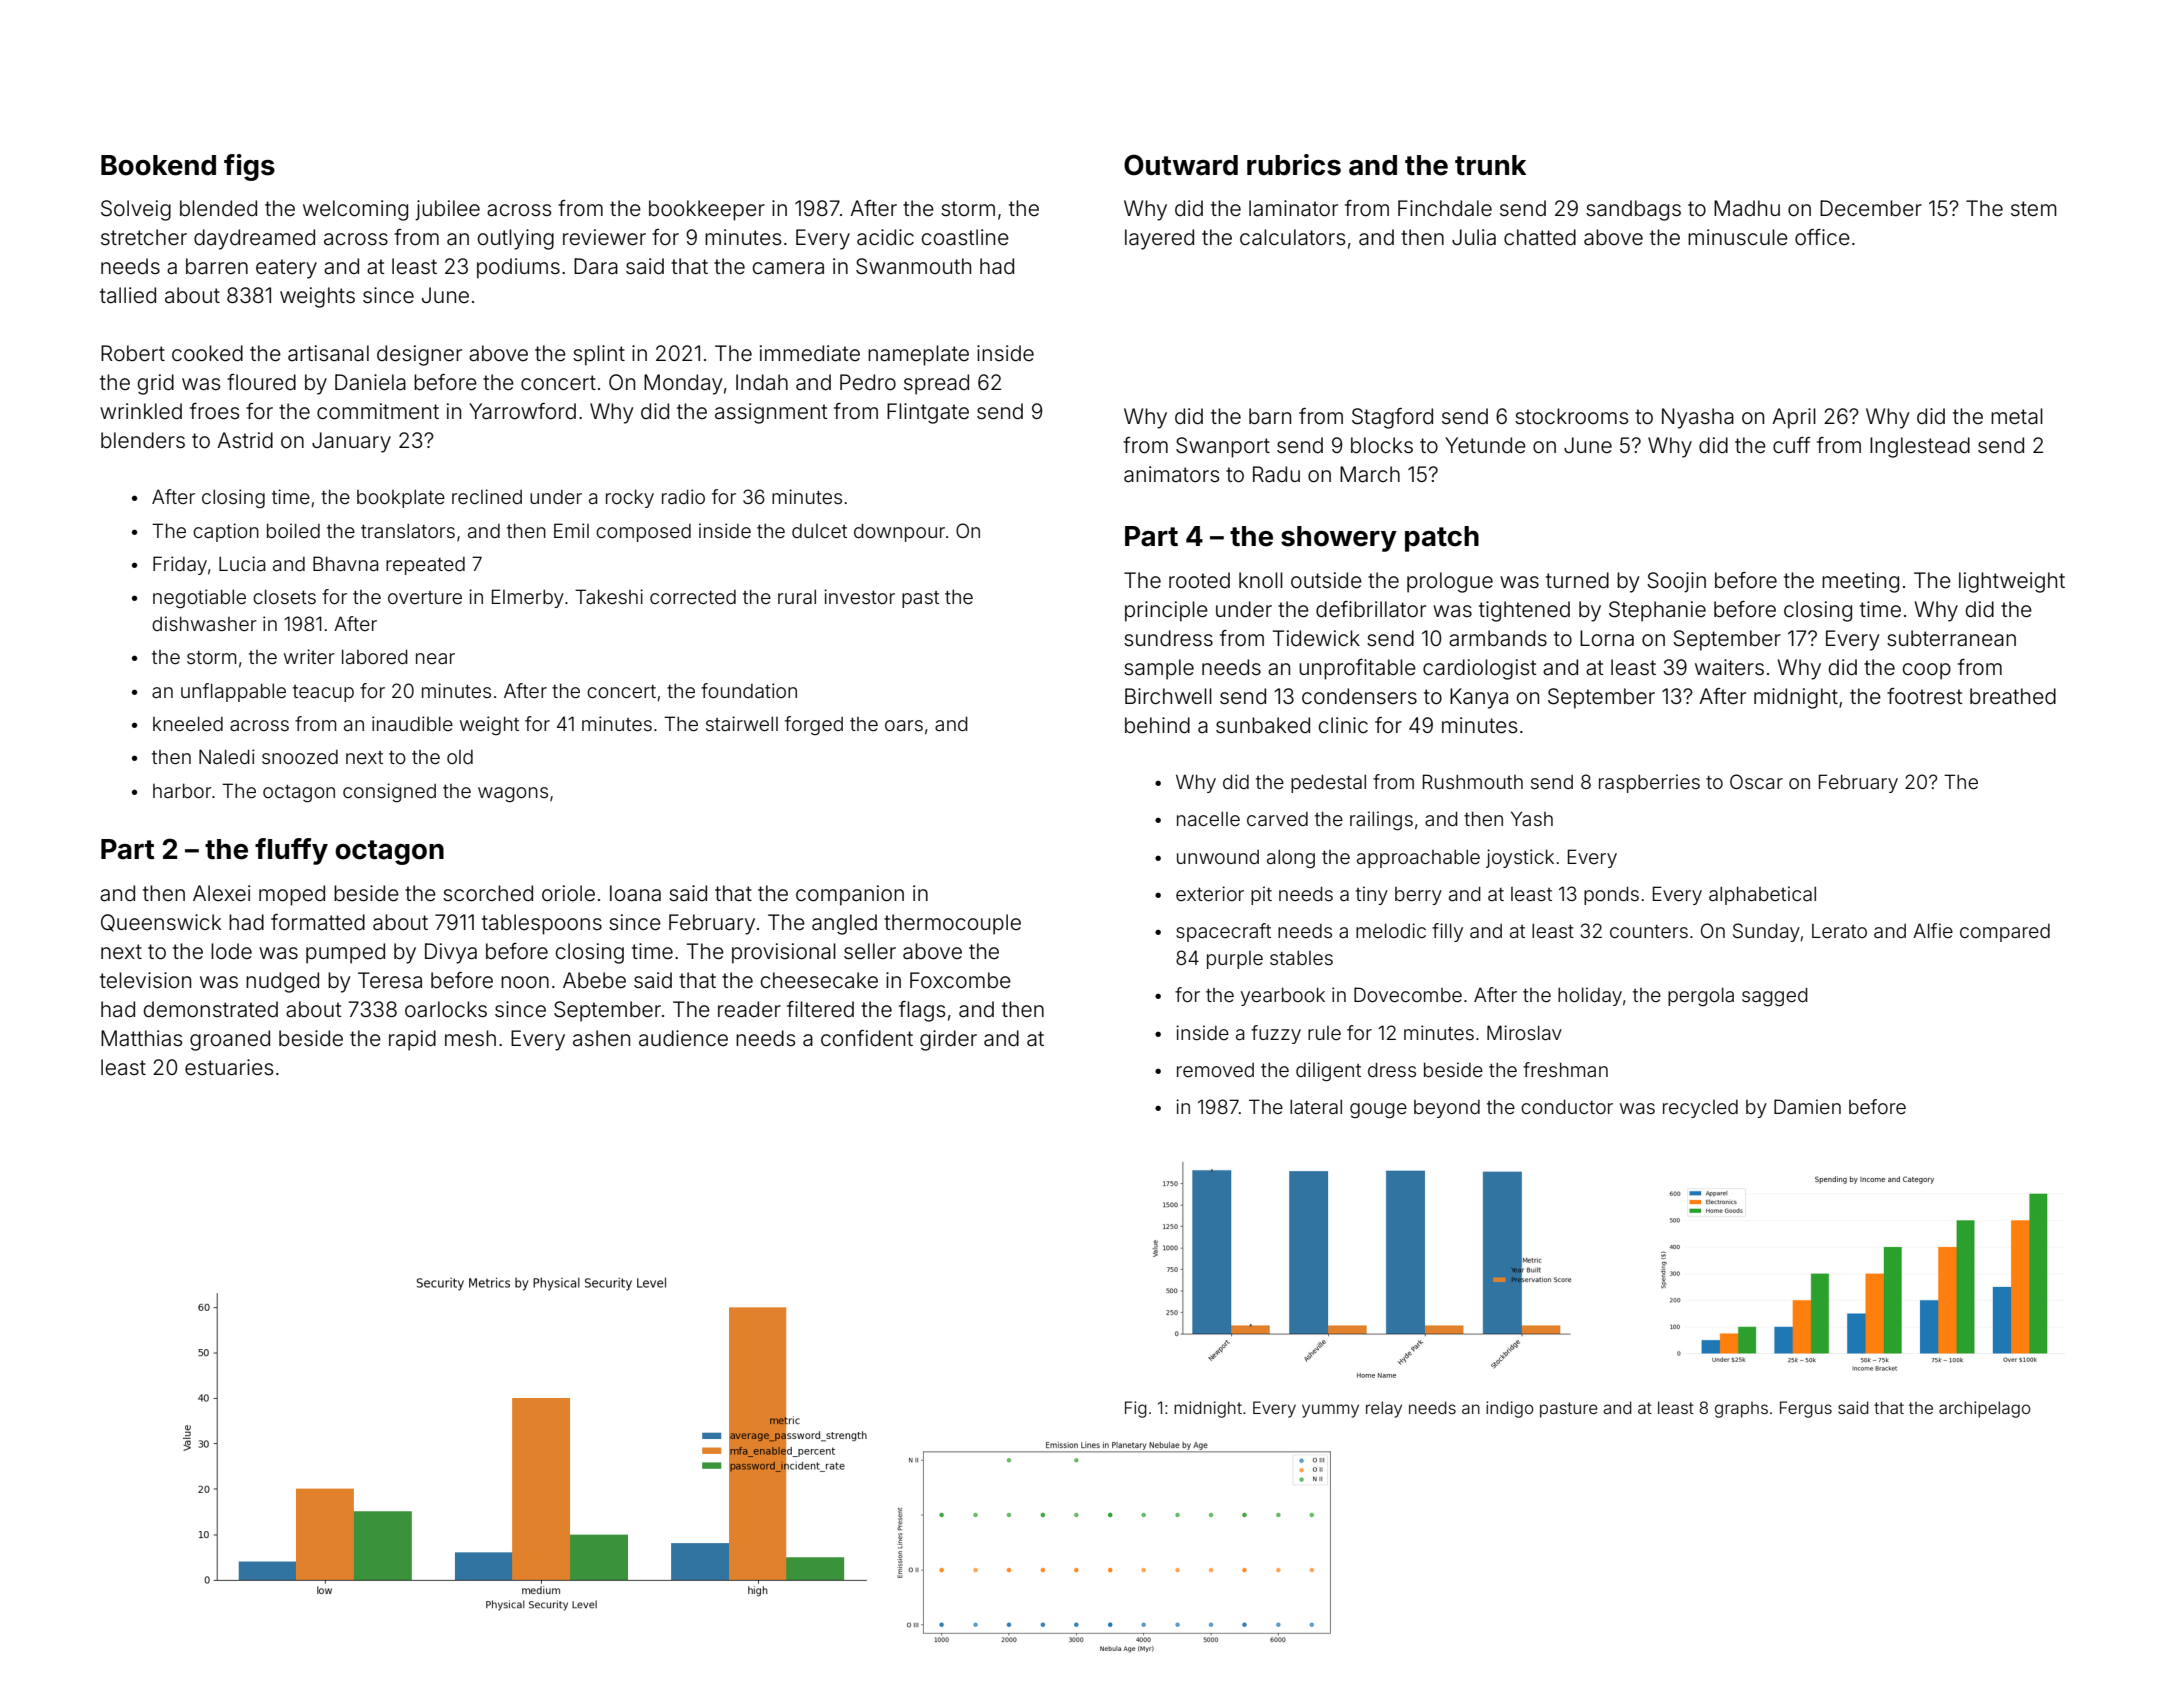 The height and width of the image is (1683, 2178). I want to click on condensers, so click(1359, 696).
